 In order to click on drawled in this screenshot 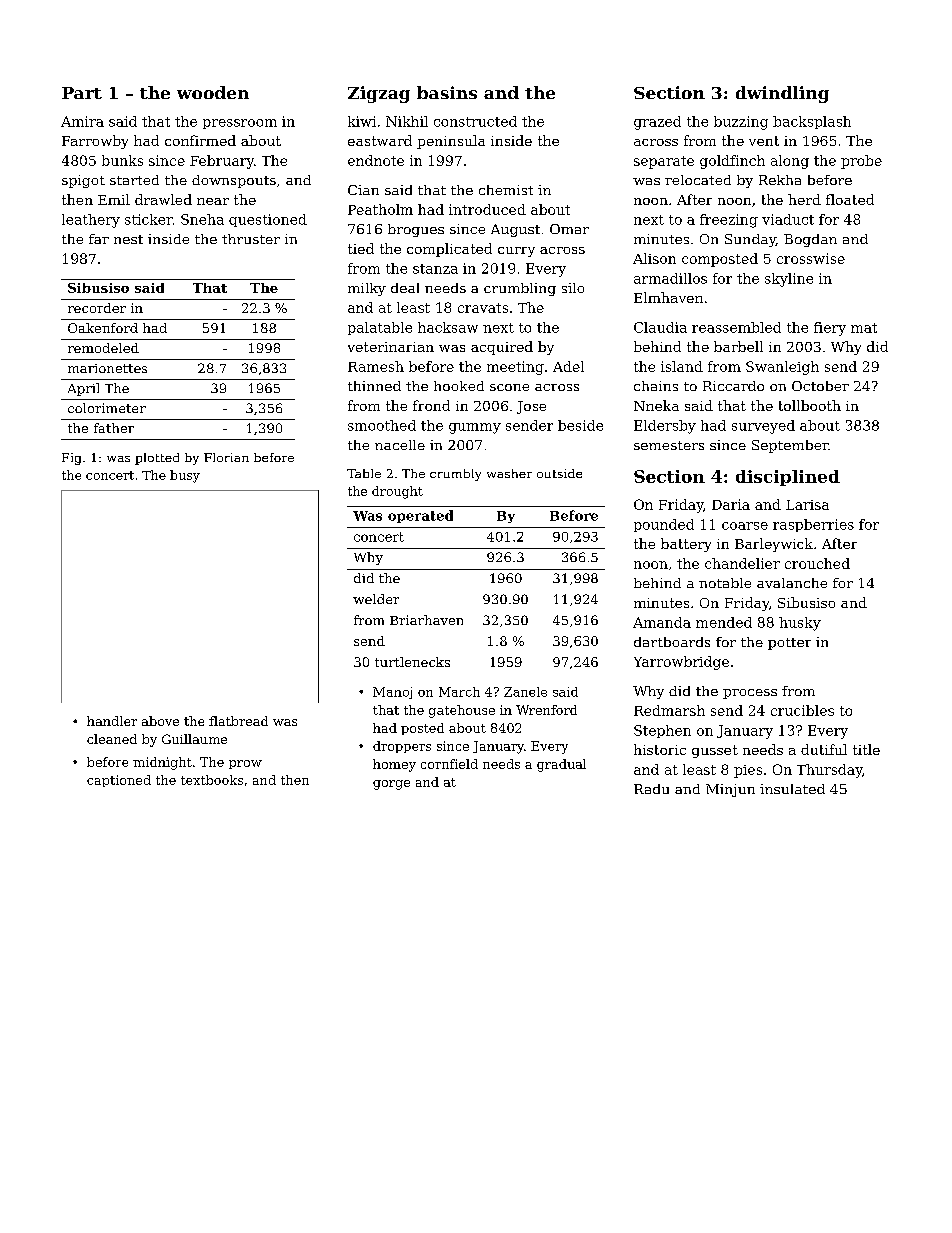, I will do `click(163, 199)`.
